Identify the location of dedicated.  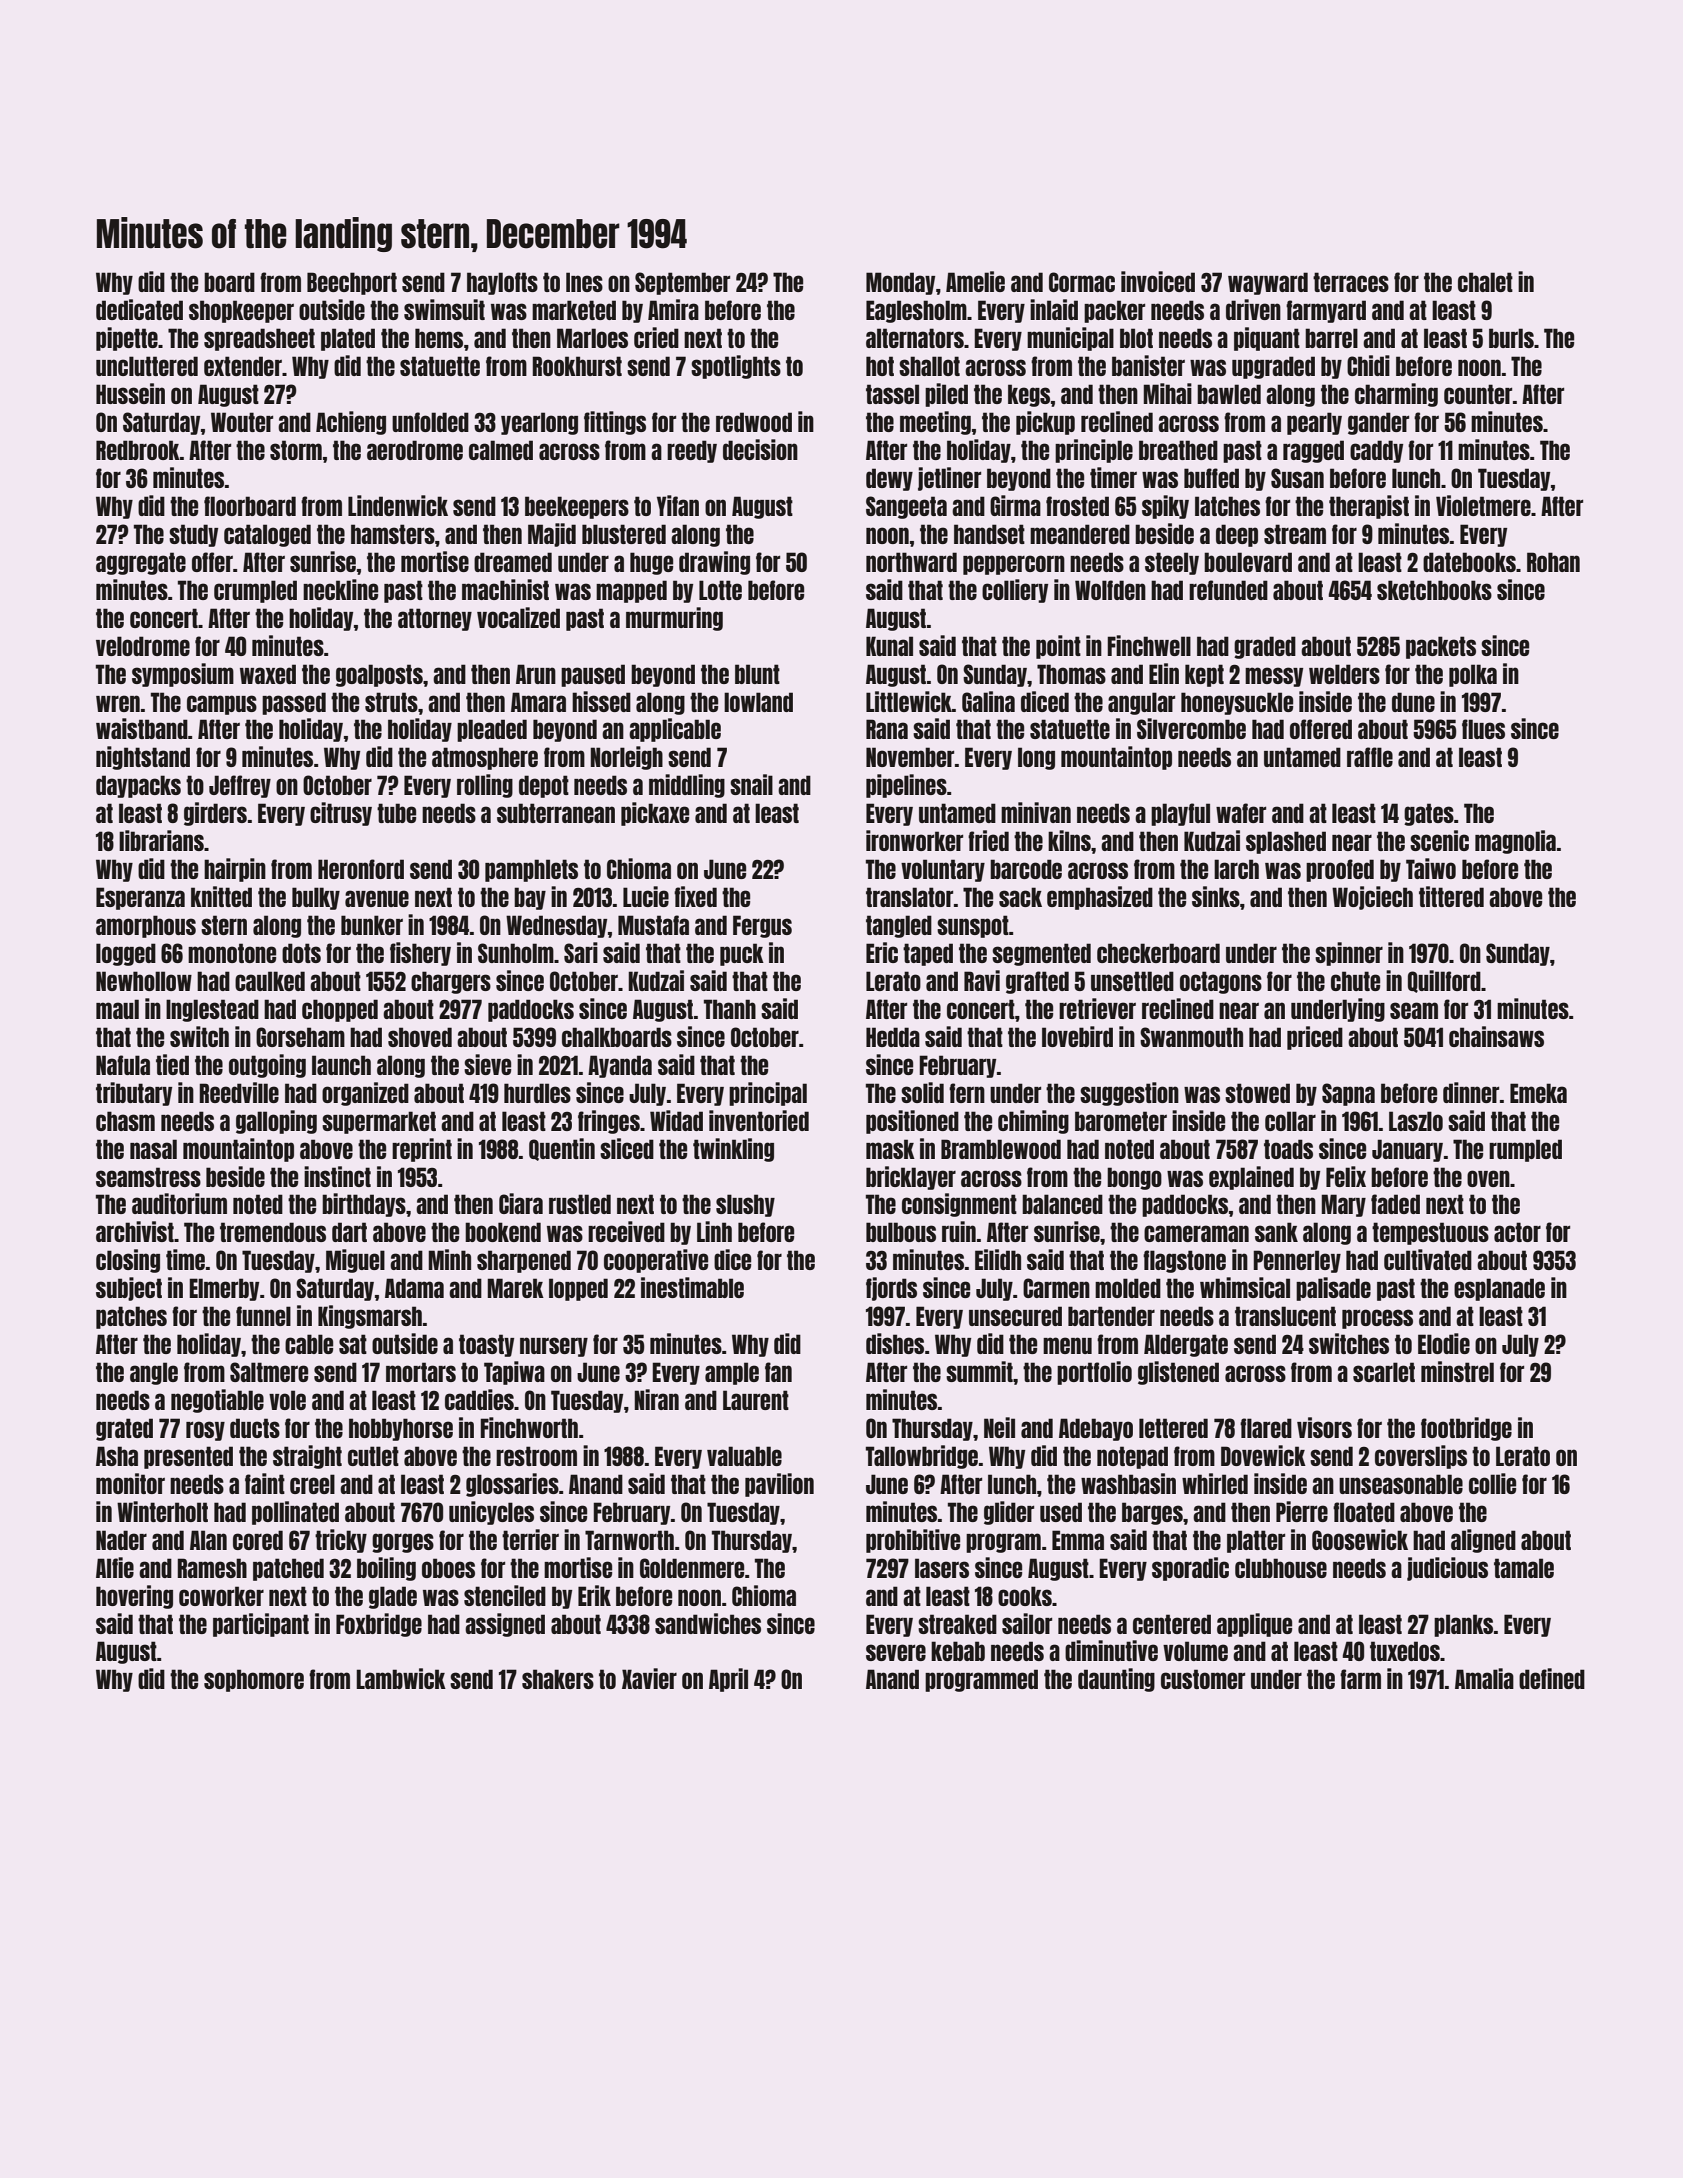
(139, 309).
